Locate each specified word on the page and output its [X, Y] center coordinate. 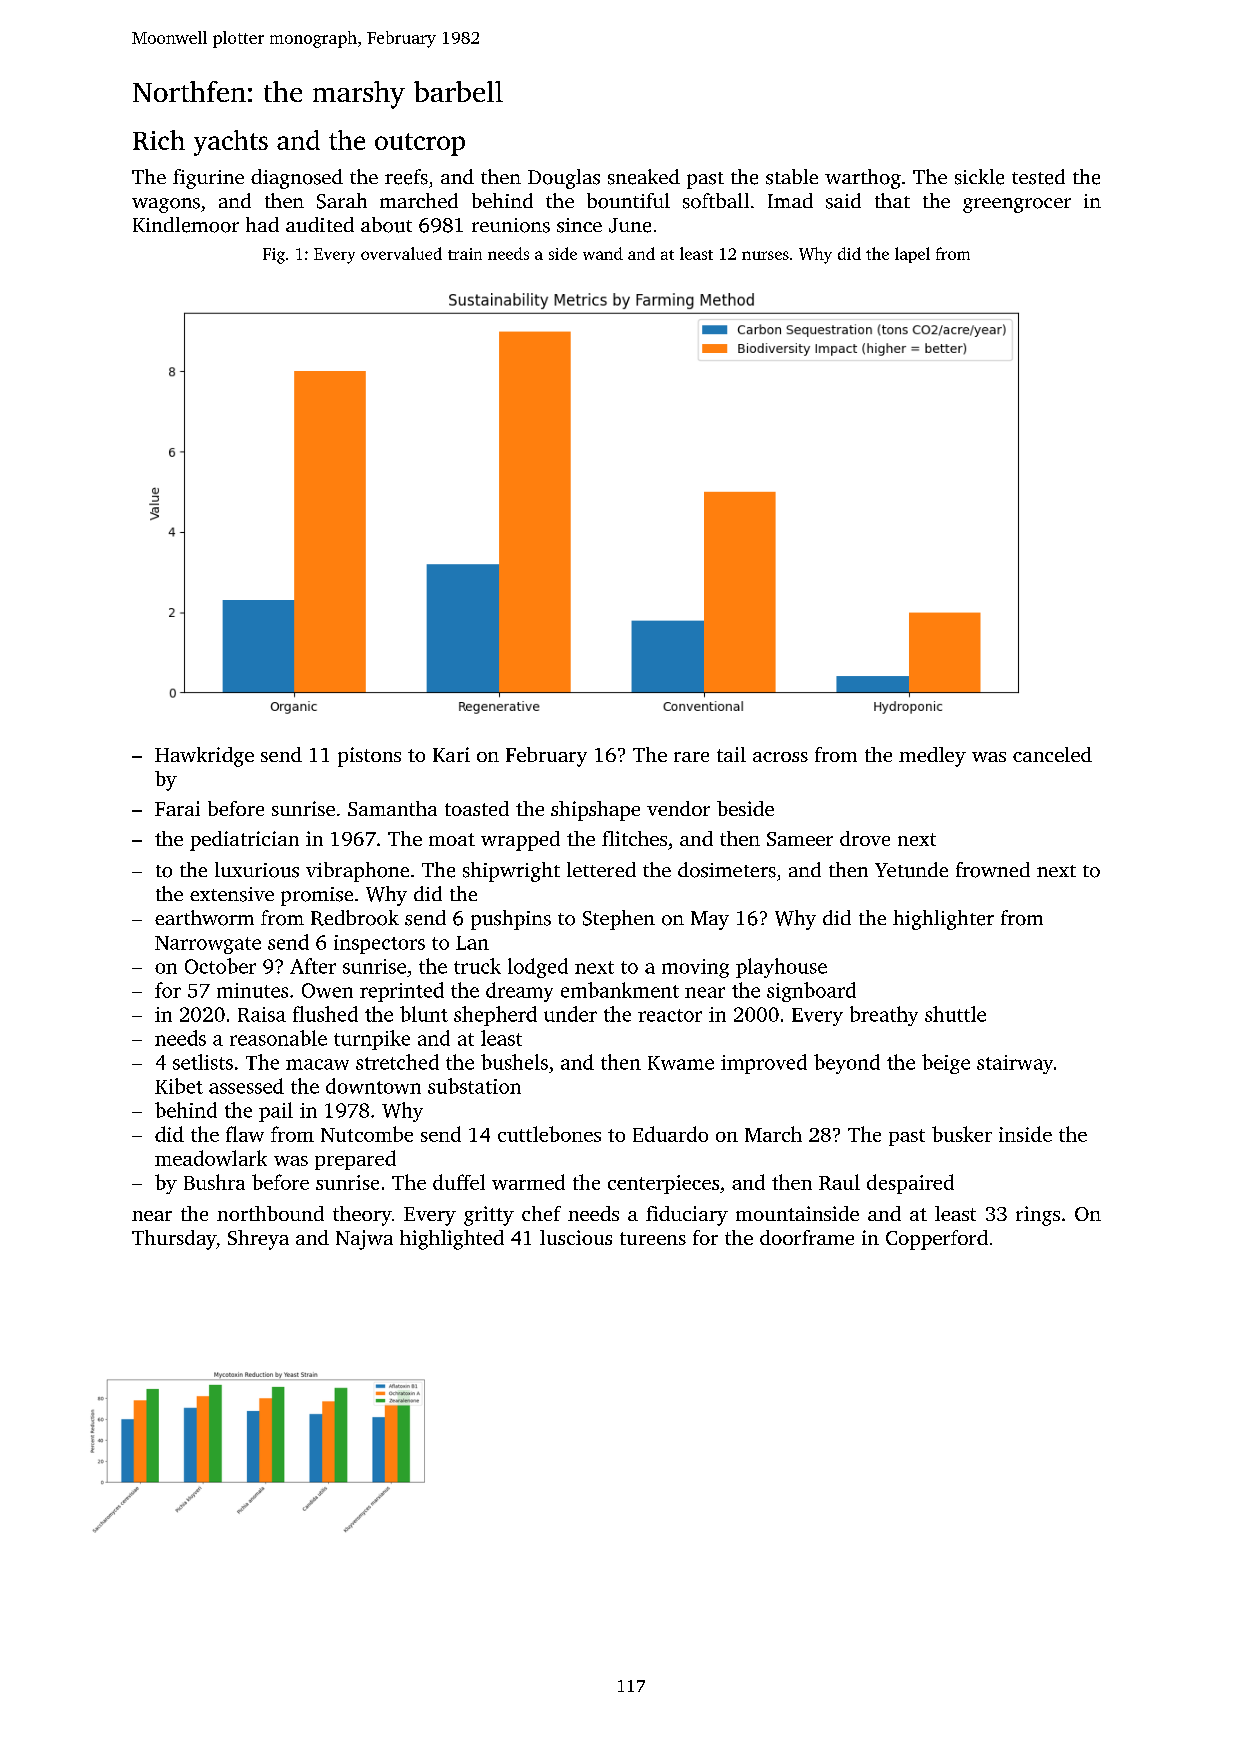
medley [932, 757]
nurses [765, 255]
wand [603, 253]
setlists [203, 1062]
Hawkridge [204, 757]
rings [1038, 1216]
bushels [514, 1062]
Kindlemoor [186, 225]
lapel [912, 255]
